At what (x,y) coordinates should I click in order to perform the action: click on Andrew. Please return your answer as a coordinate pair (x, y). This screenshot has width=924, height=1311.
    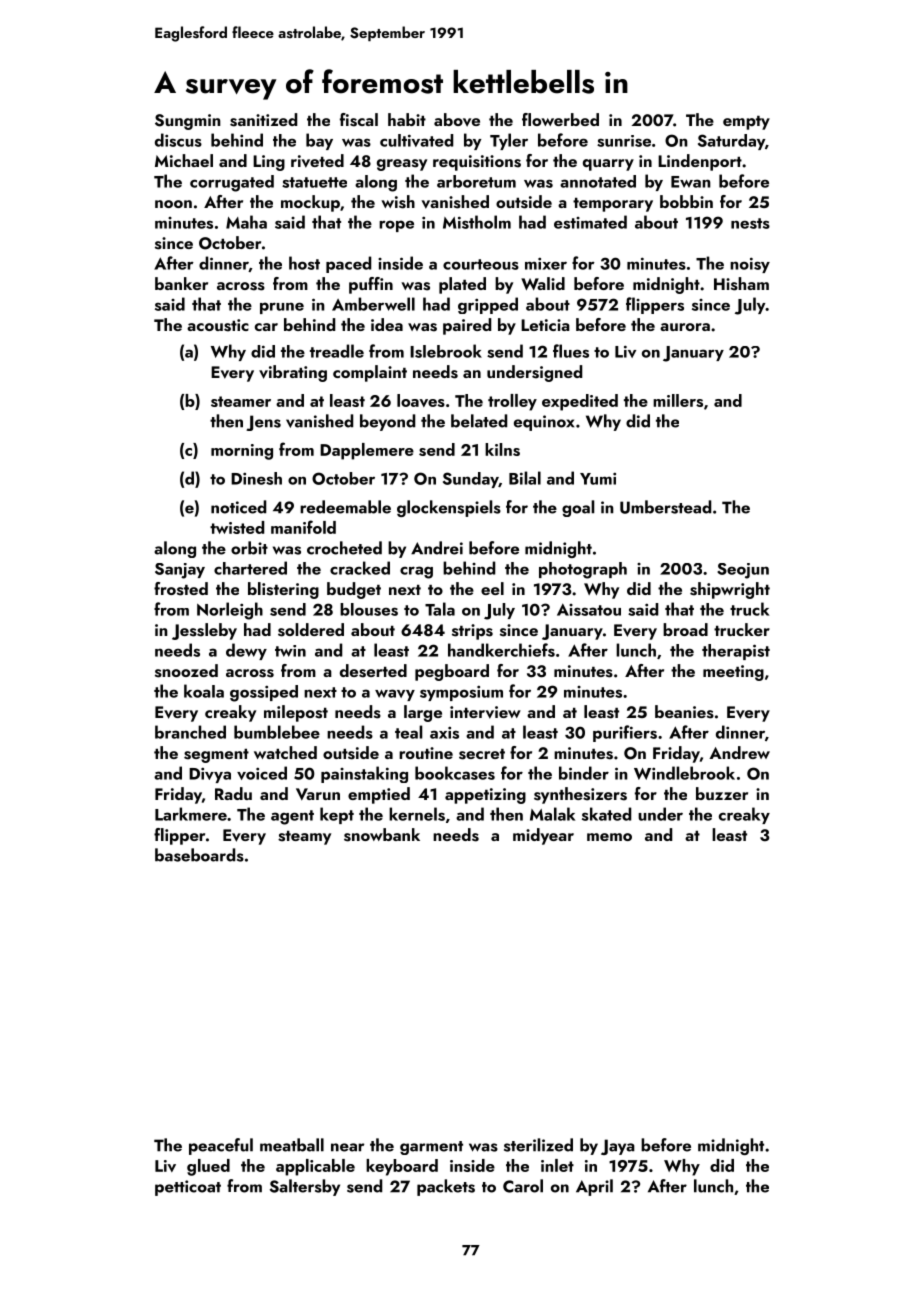
    Looking at the image, I should click on (739, 752).
